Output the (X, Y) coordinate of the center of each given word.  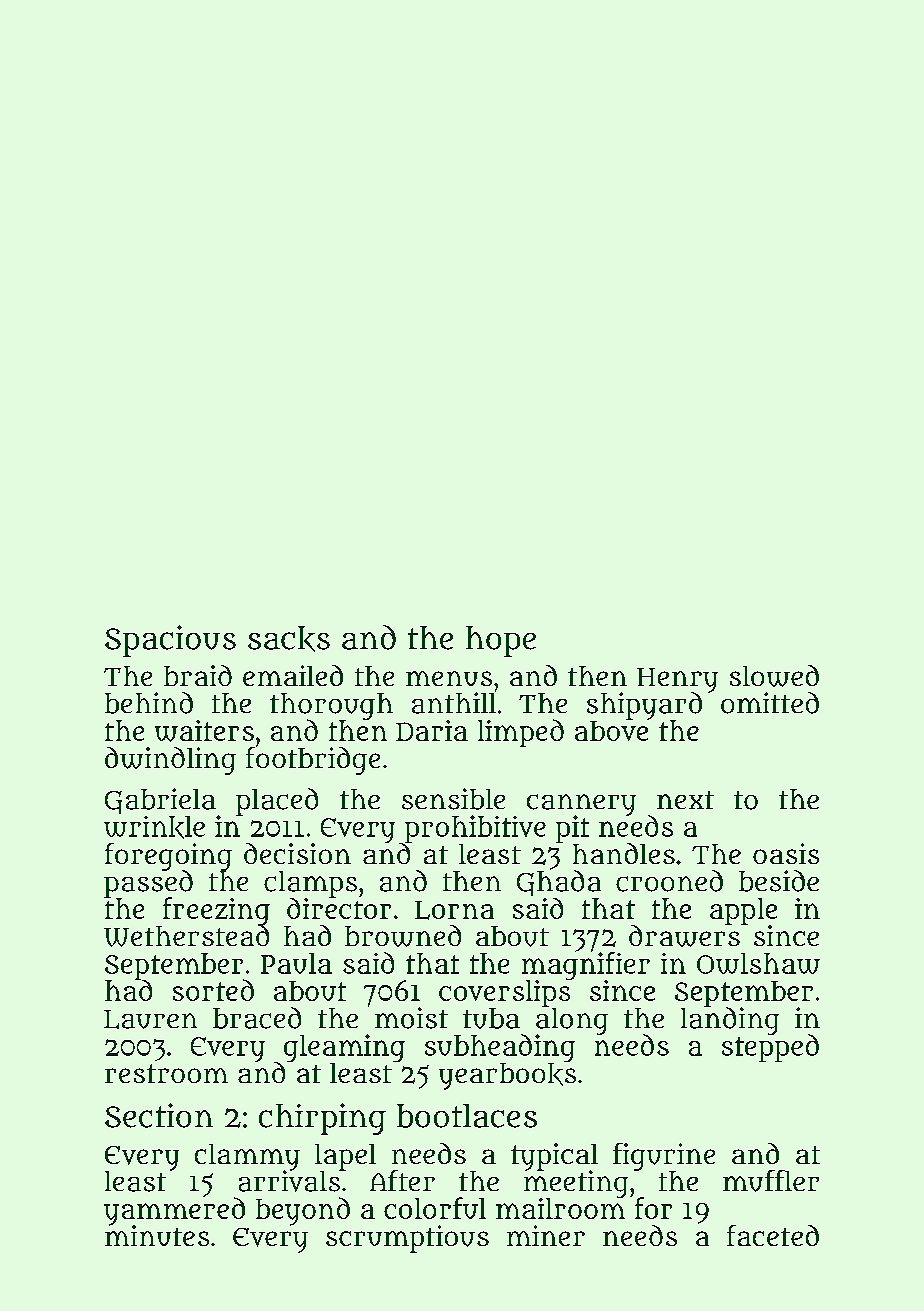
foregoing (168, 856)
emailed (293, 675)
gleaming (344, 1048)
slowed (774, 676)
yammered (174, 1211)
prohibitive (475, 829)
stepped (770, 1048)
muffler (771, 1181)
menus (449, 678)
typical (554, 1157)
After (402, 1180)
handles (624, 853)
